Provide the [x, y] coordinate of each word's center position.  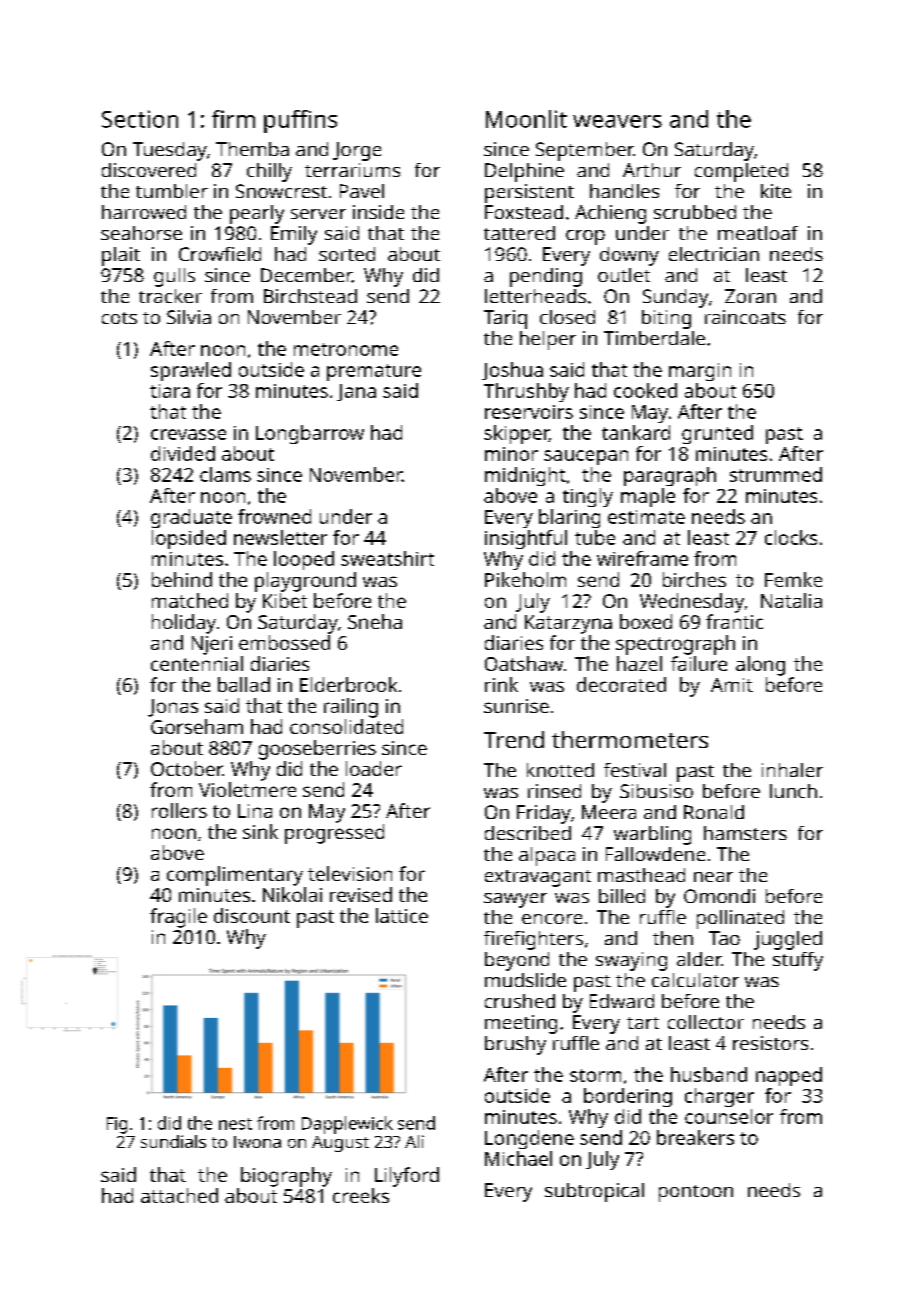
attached [179, 1195]
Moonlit [526, 119]
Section [140, 119]
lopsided [189, 539]
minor [511, 454]
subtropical [594, 1192]
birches [694, 579]
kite [776, 191]
